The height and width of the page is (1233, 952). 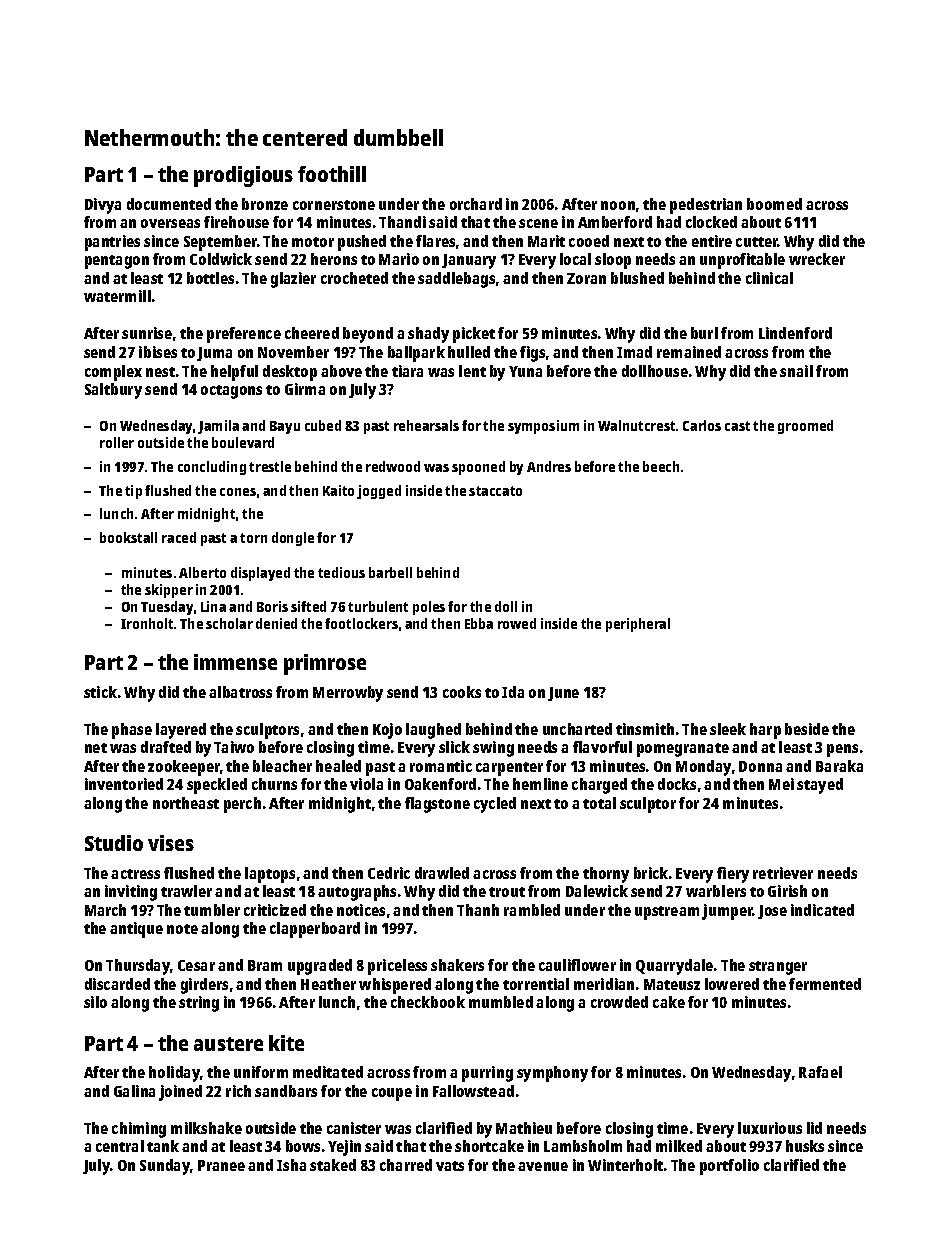 I want to click on vises, so click(x=171, y=843).
